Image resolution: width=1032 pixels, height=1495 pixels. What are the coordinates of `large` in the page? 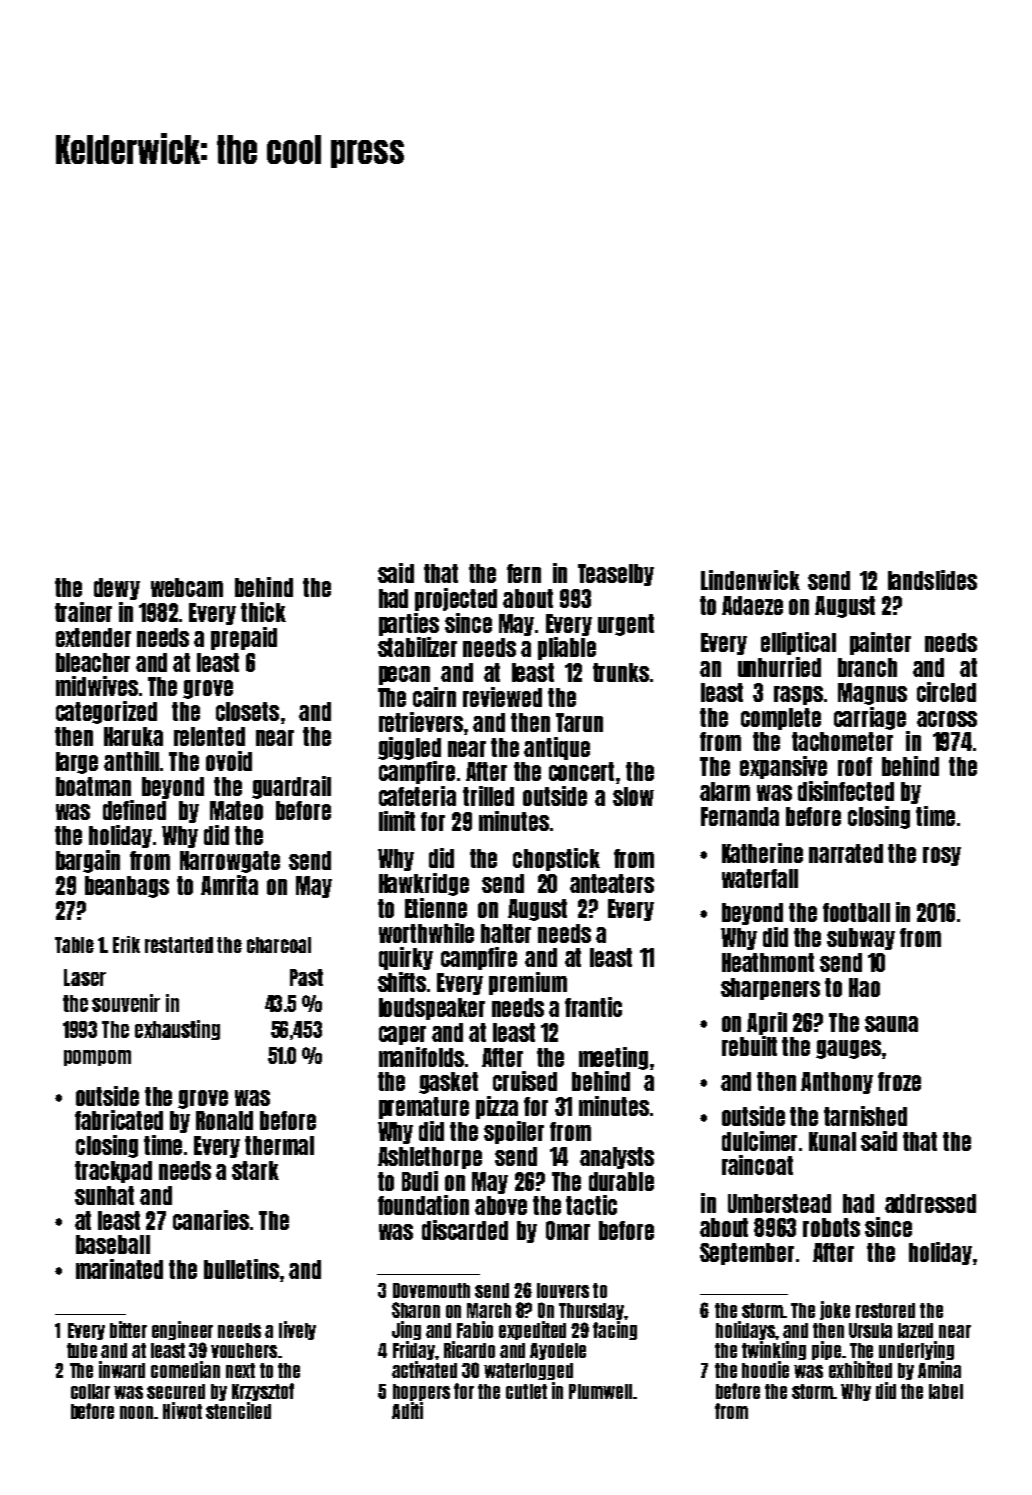 It's located at (77, 763).
